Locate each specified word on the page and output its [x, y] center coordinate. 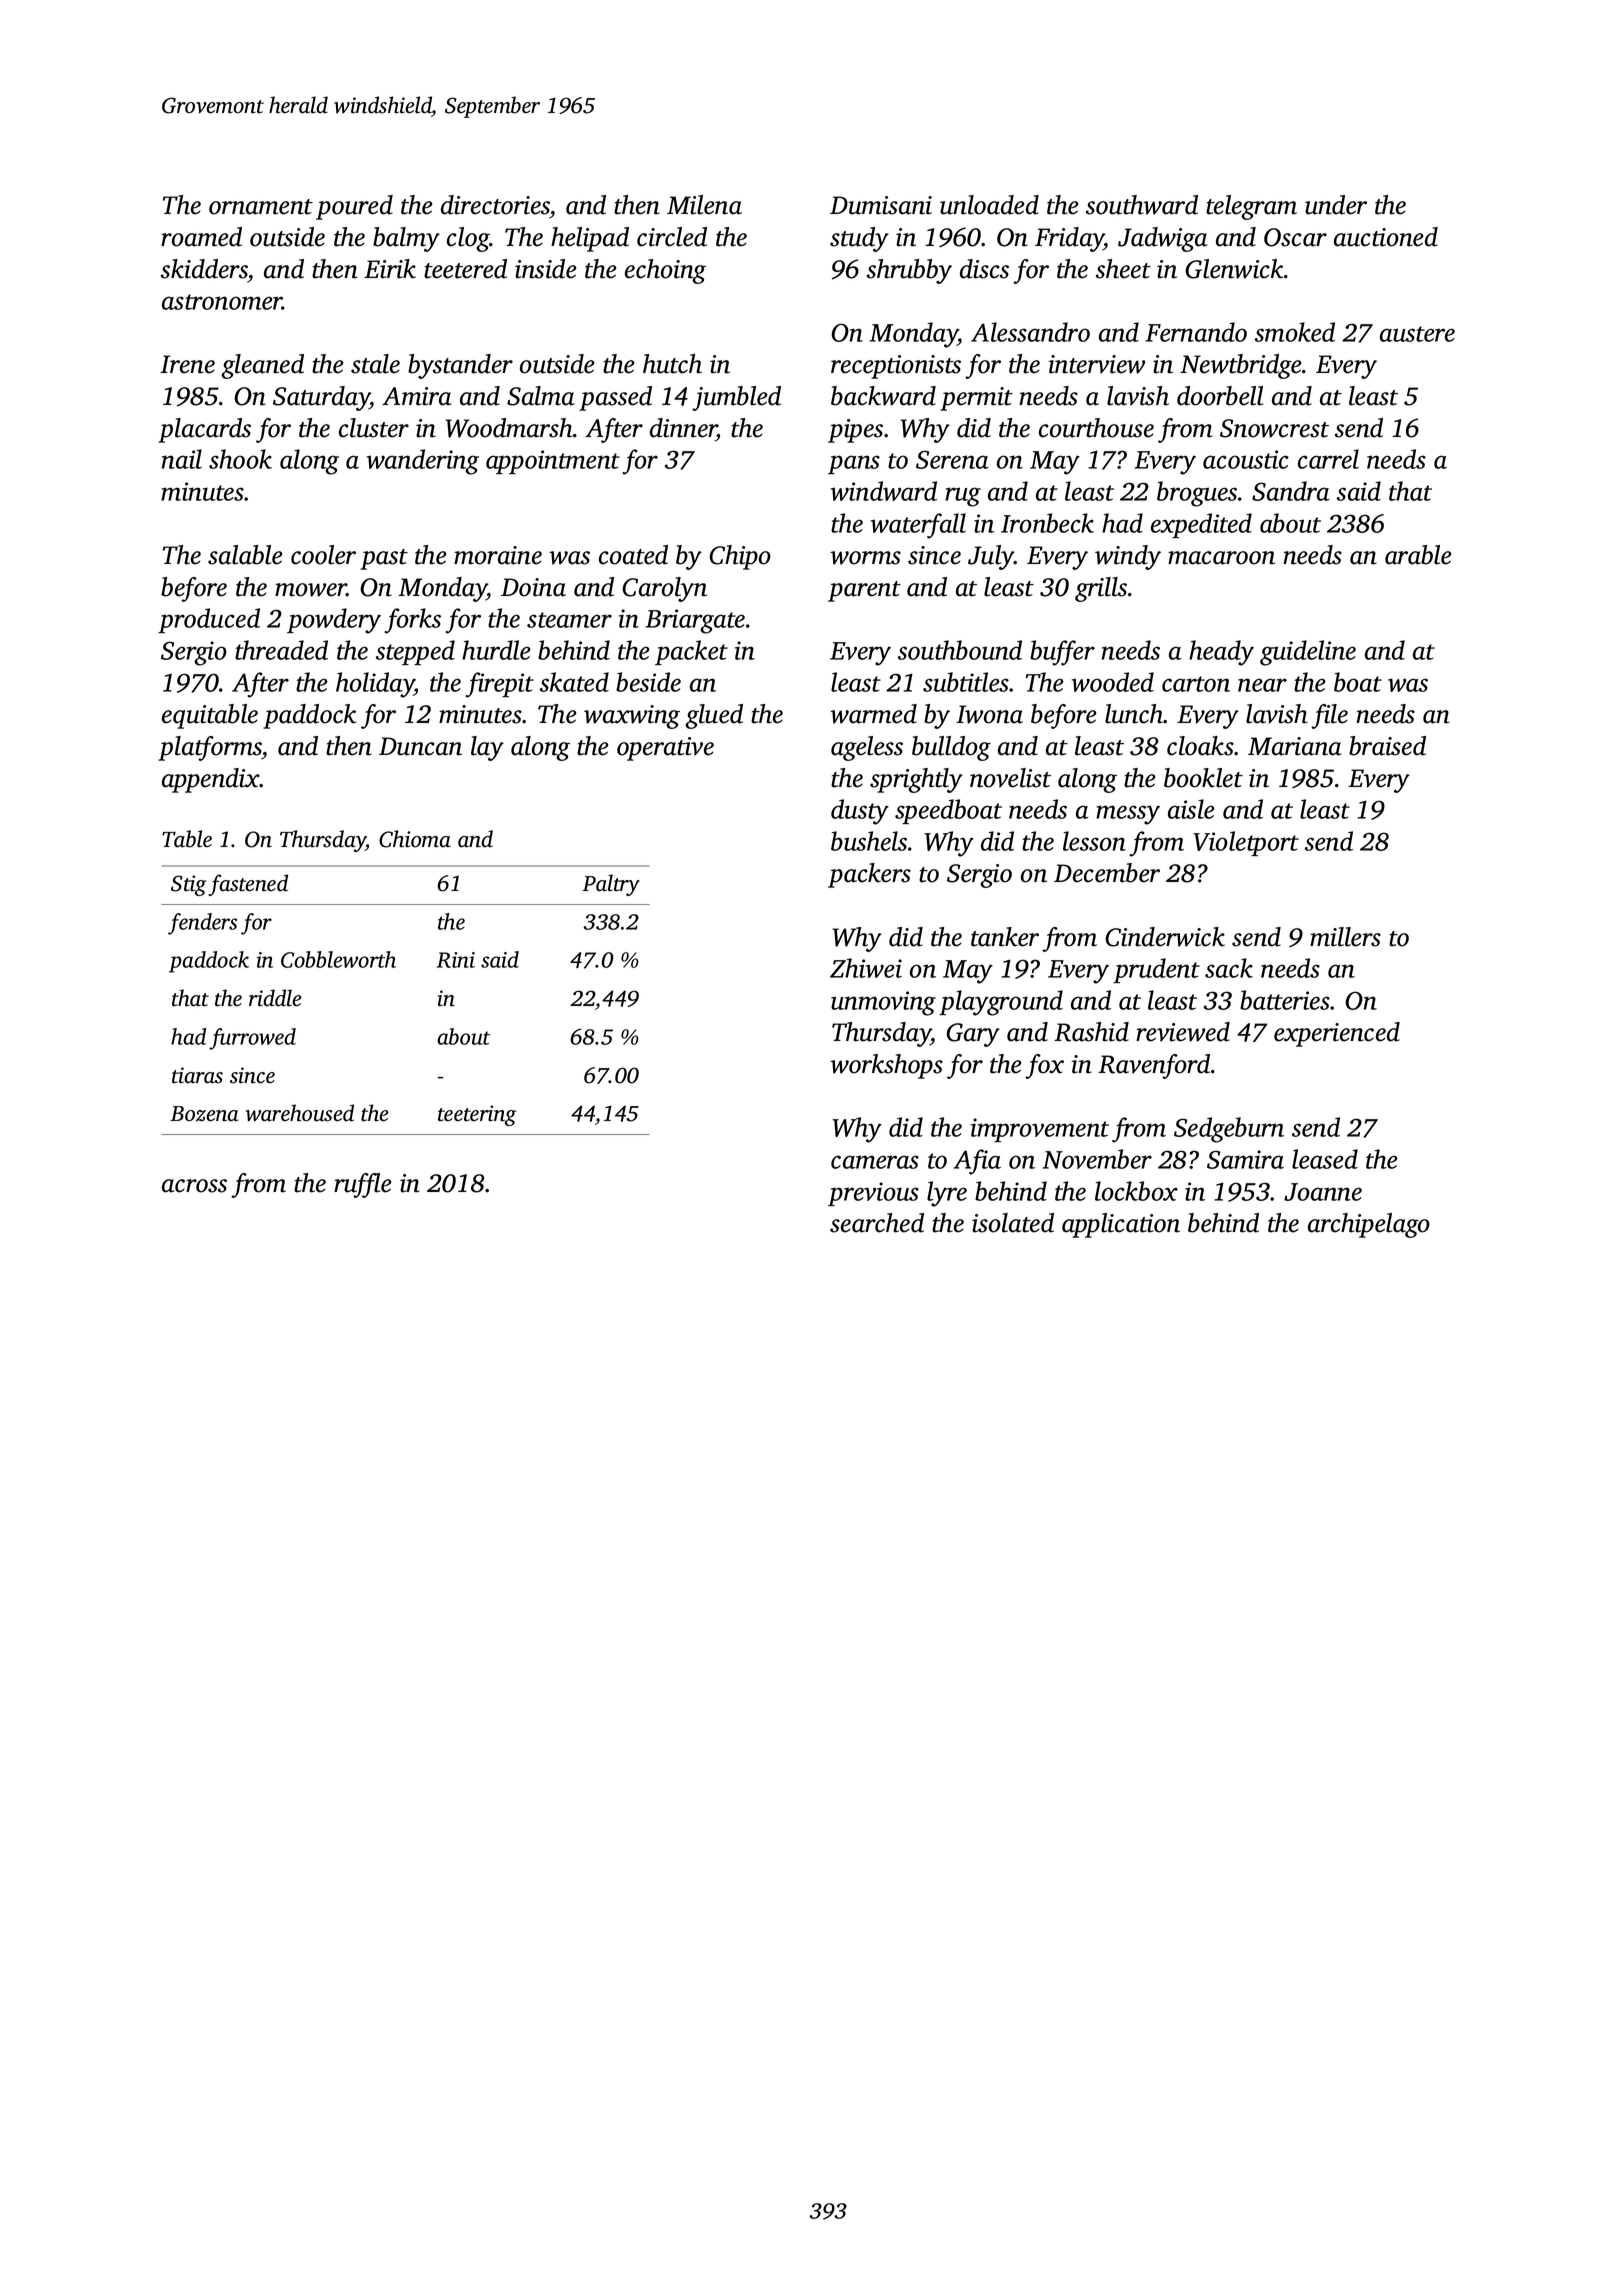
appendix [211, 780]
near [1262, 685]
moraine [498, 555]
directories [495, 205]
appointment [553, 462]
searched [877, 1223]
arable [1418, 555]
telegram [1251, 207]
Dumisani [881, 205]
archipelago [1369, 1225]
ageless [867, 748]
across [194, 1186]
